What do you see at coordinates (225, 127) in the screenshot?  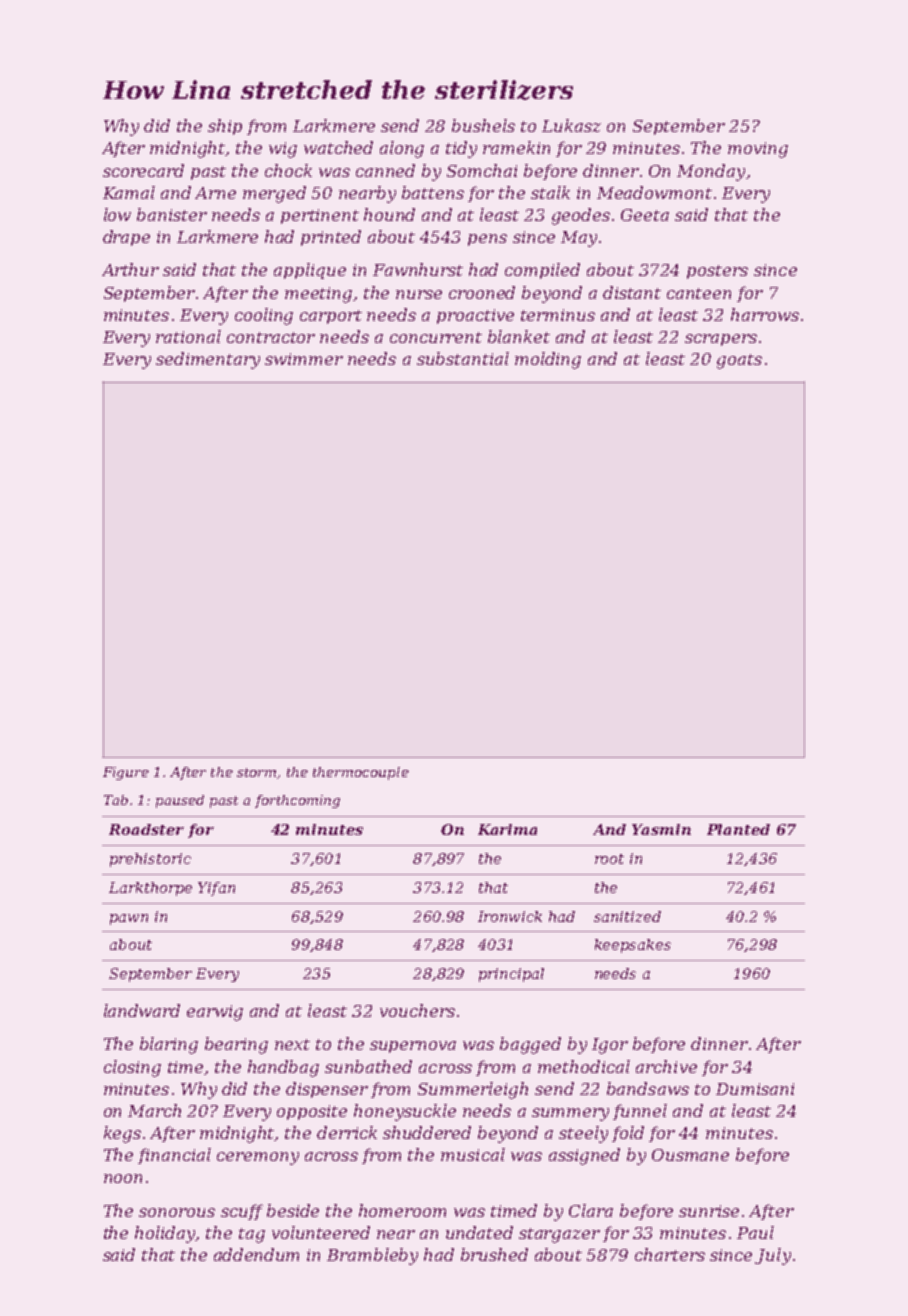 I see `ship` at bounding box center [225, 127].
